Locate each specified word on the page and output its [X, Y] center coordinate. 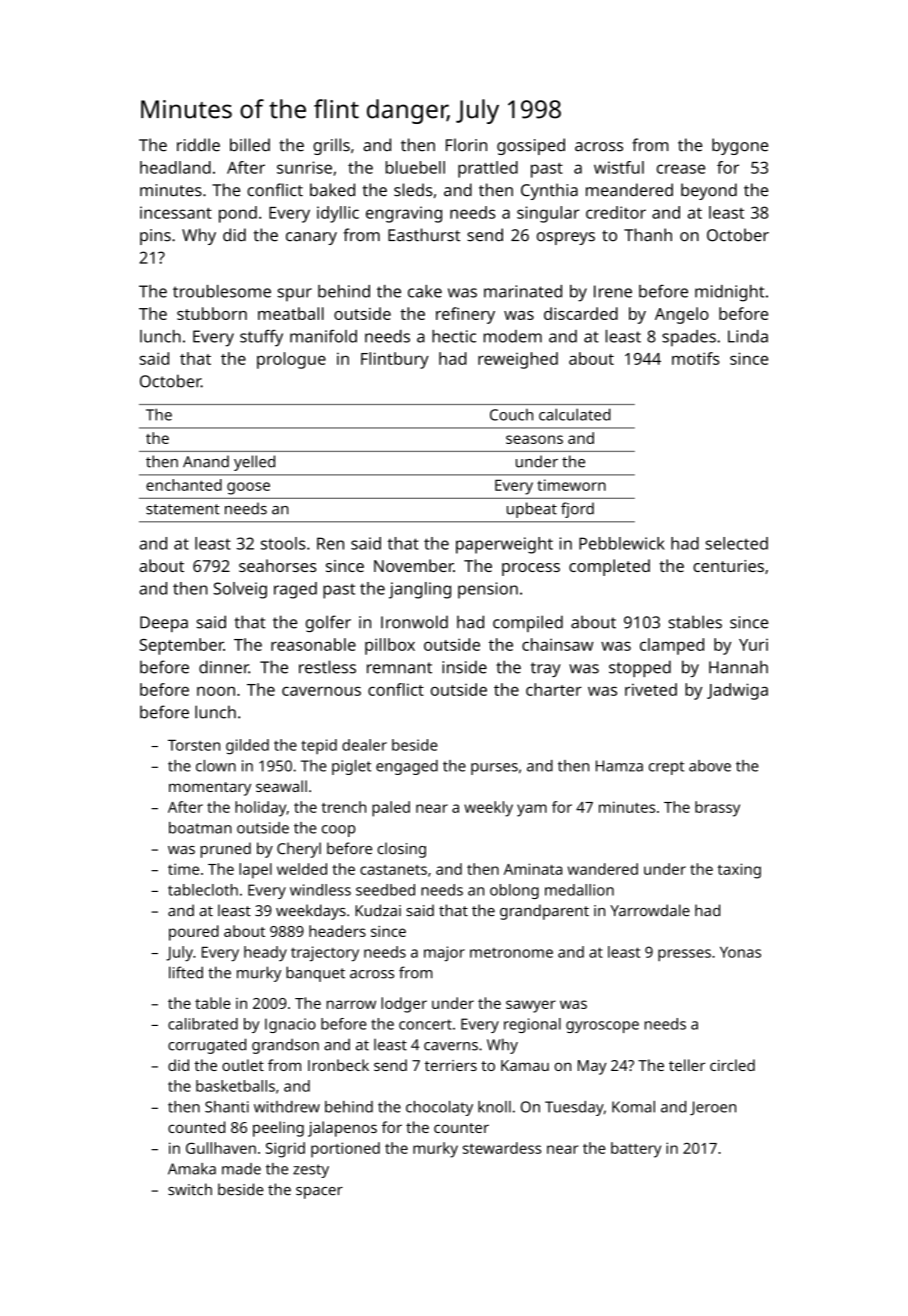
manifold [323, 336]
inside [464, 667]
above [710, 766]
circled [732, 1065]
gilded [247, 747]
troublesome [222, 291]
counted [196, 1127]
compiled [528, 623]
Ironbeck [338, 1065]
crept [666, 768]
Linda [748, 336]
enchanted [184, 485]
